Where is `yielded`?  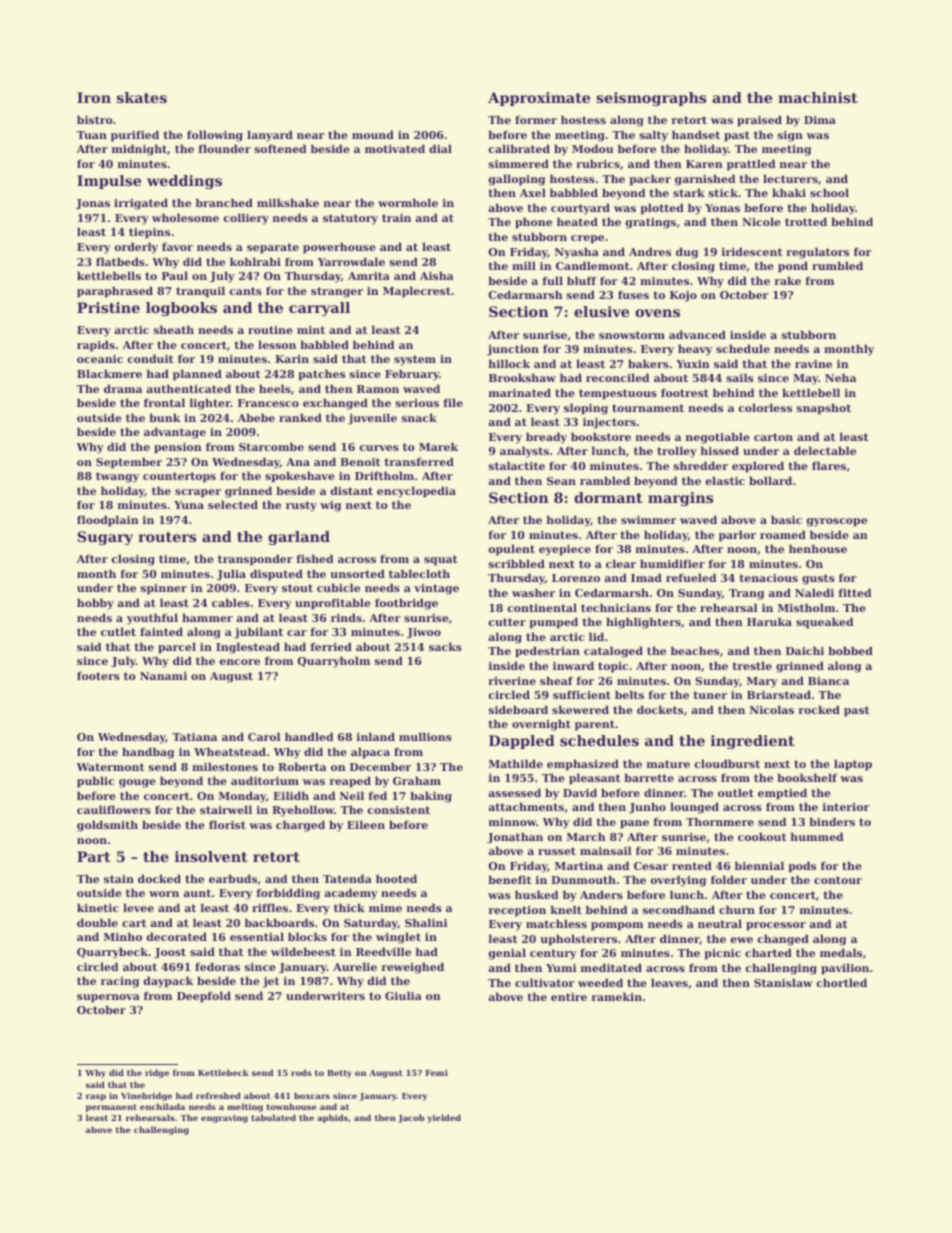 yielded is located at coordinates (444, 1118).
